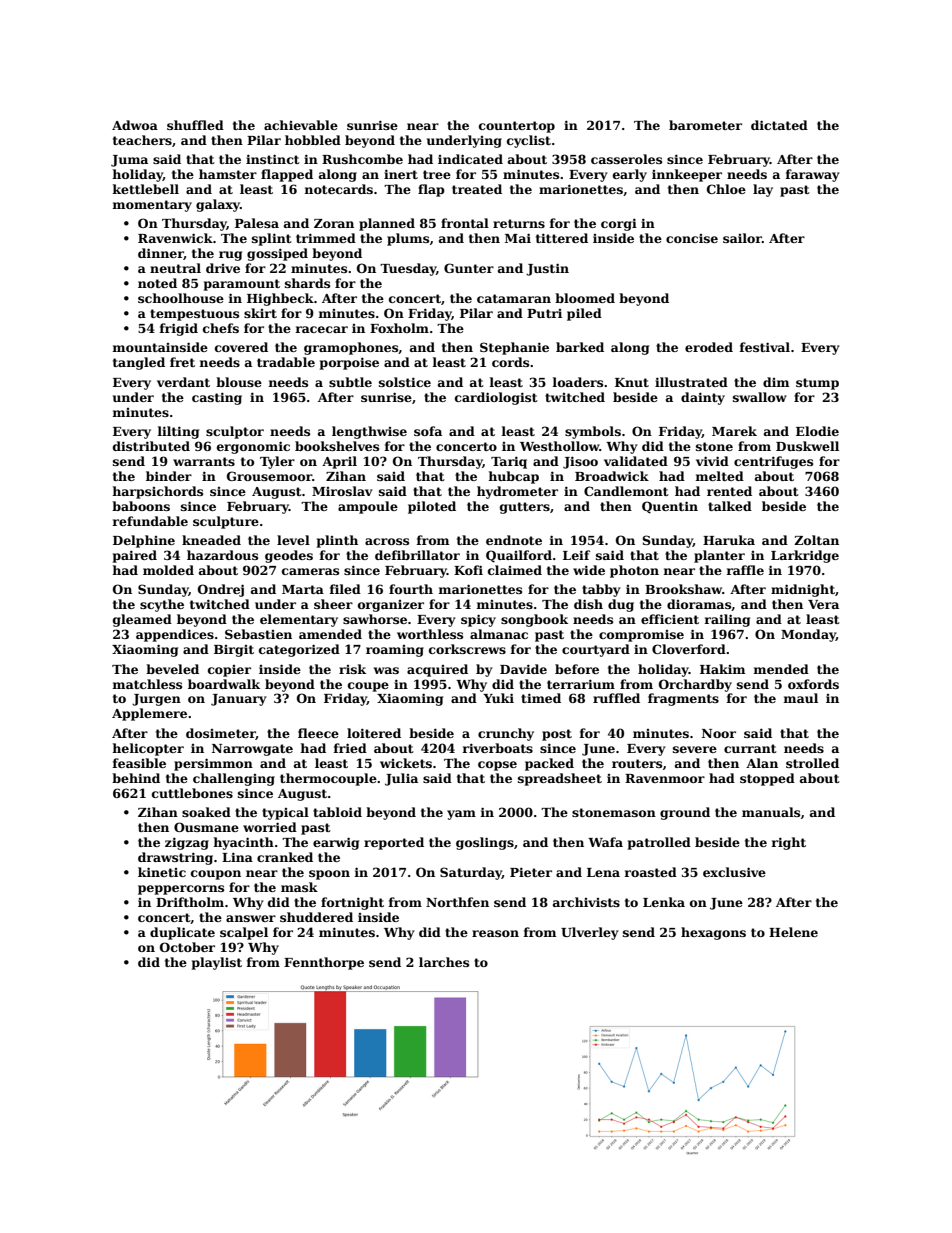 Image resolution: width=952 pixels, height=1233 pixels. Describe the element at coordinates (496, 398) in the page. I see `cardiologist` at that location.
